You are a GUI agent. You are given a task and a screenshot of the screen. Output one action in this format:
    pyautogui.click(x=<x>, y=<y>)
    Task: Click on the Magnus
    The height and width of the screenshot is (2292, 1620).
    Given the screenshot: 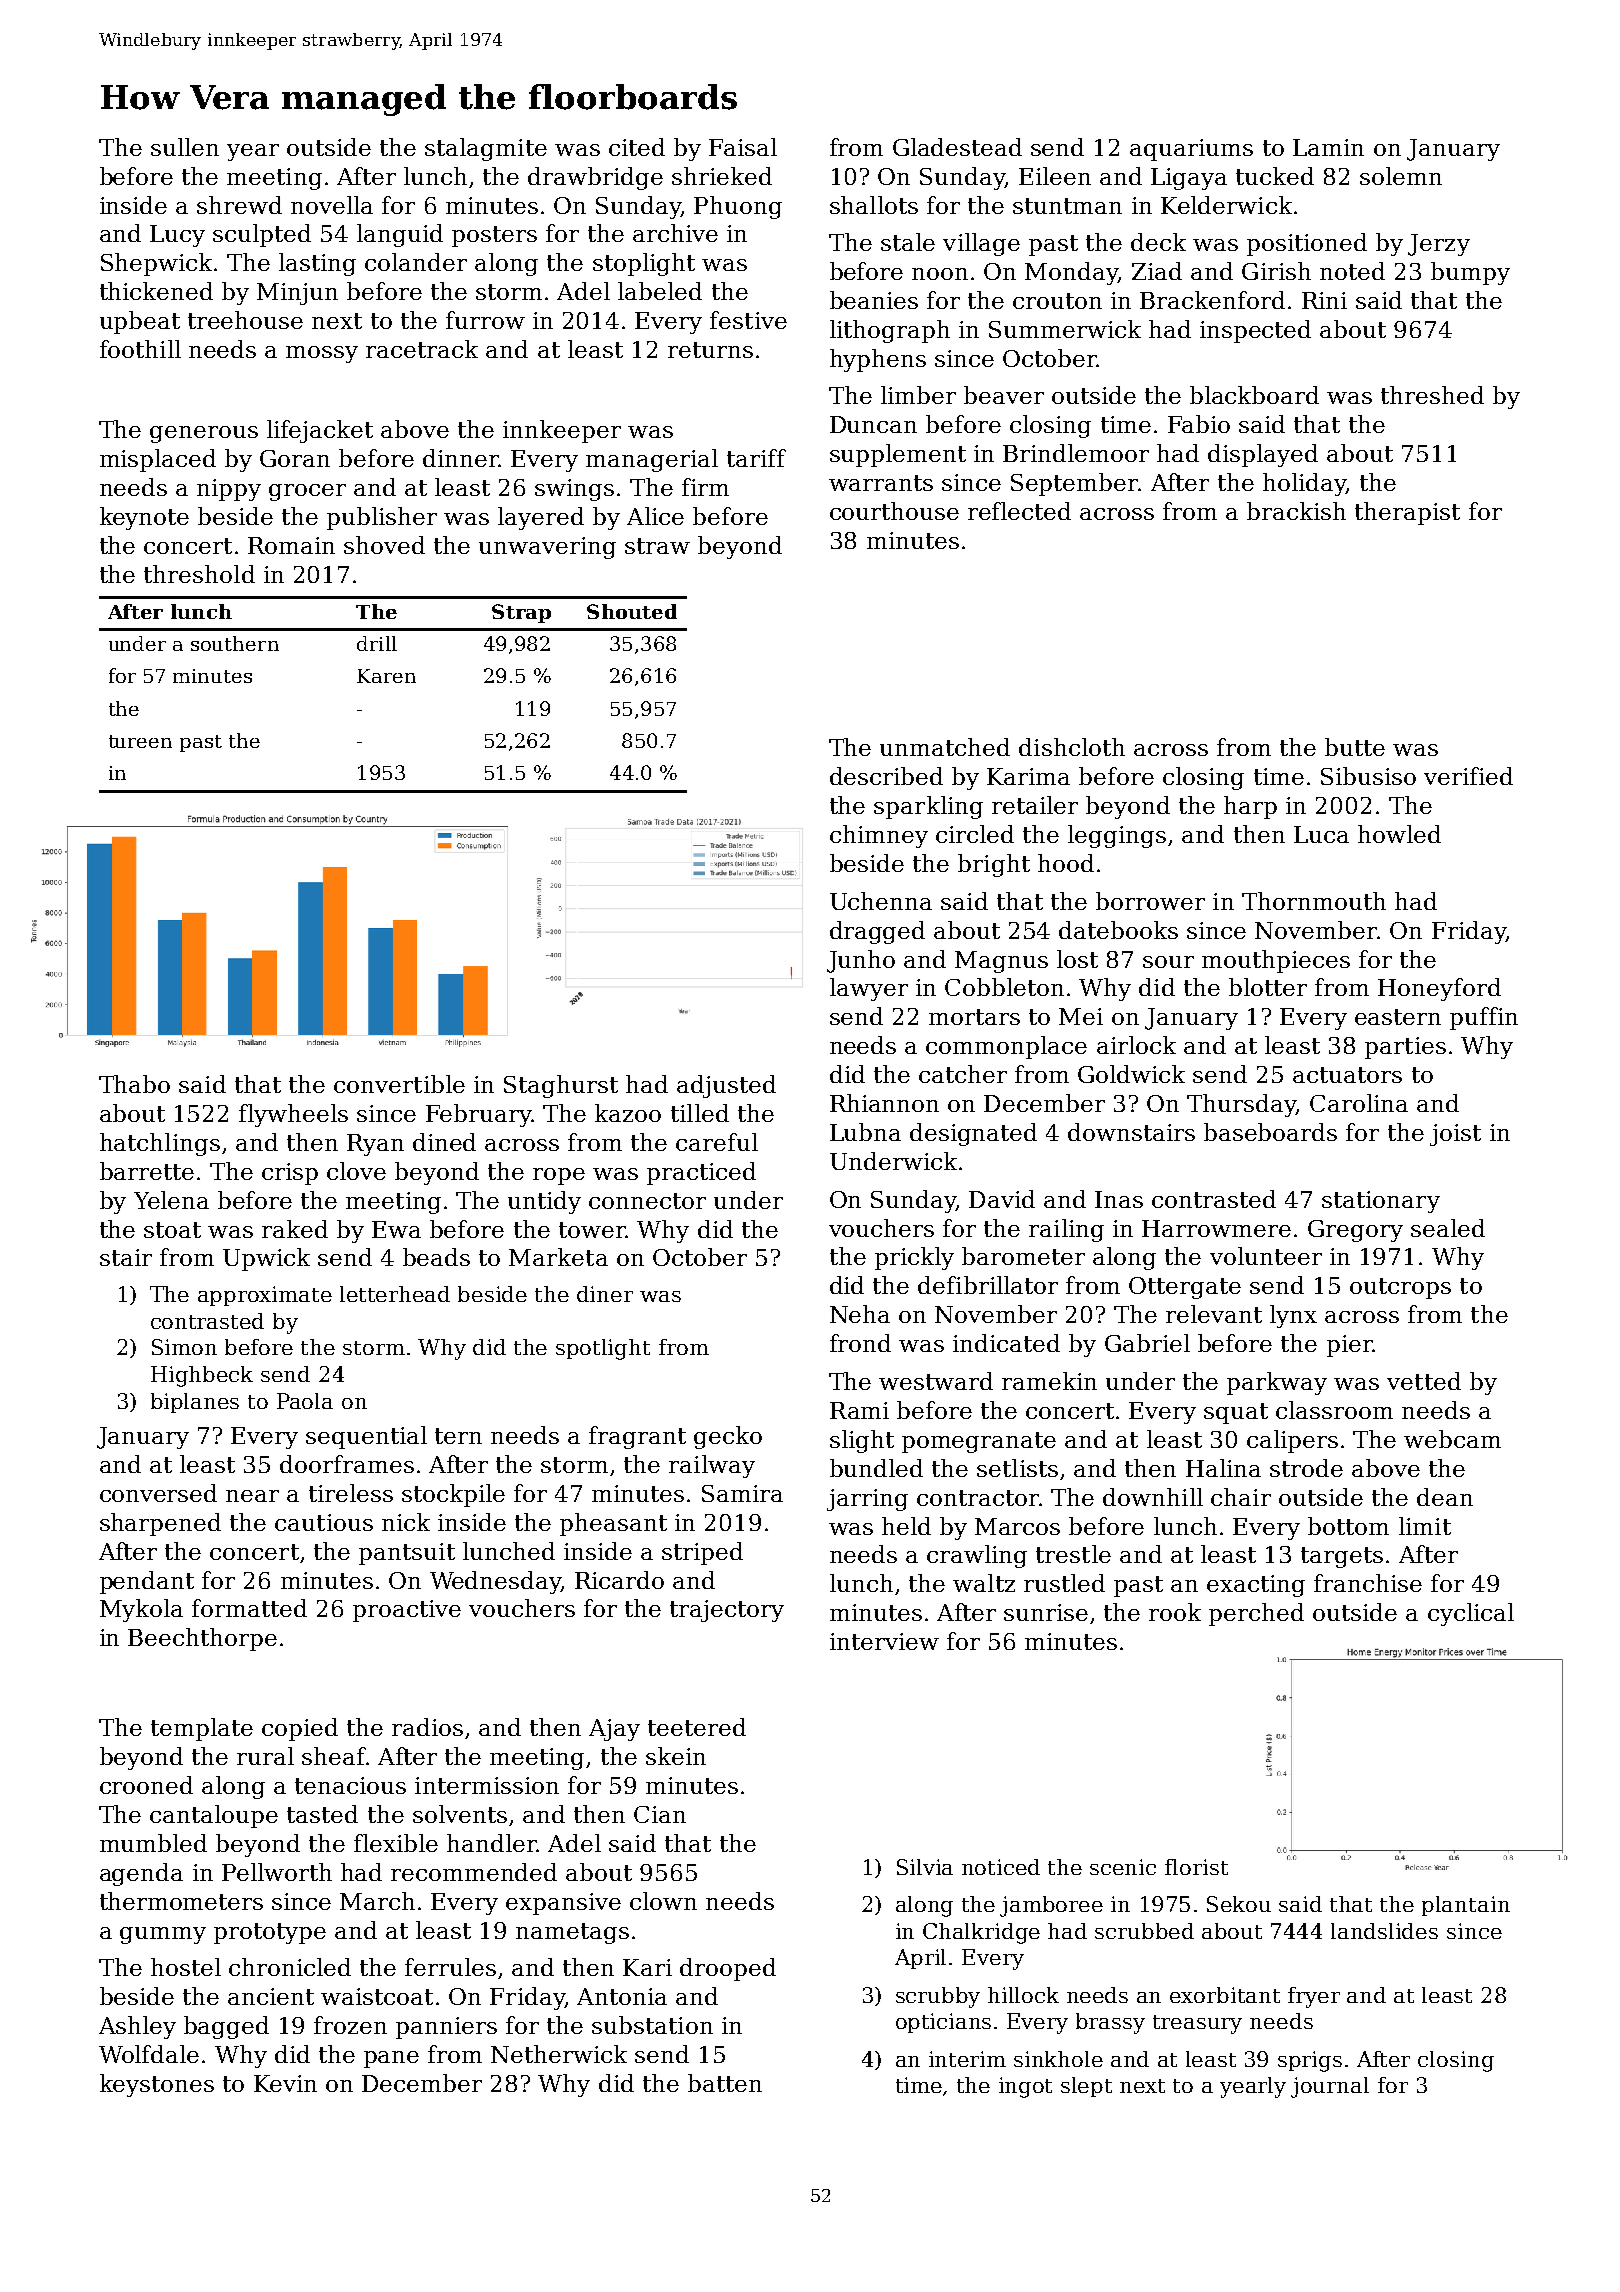 What is the action you would take?
    pyautogui.click(x=1001, y=962)
